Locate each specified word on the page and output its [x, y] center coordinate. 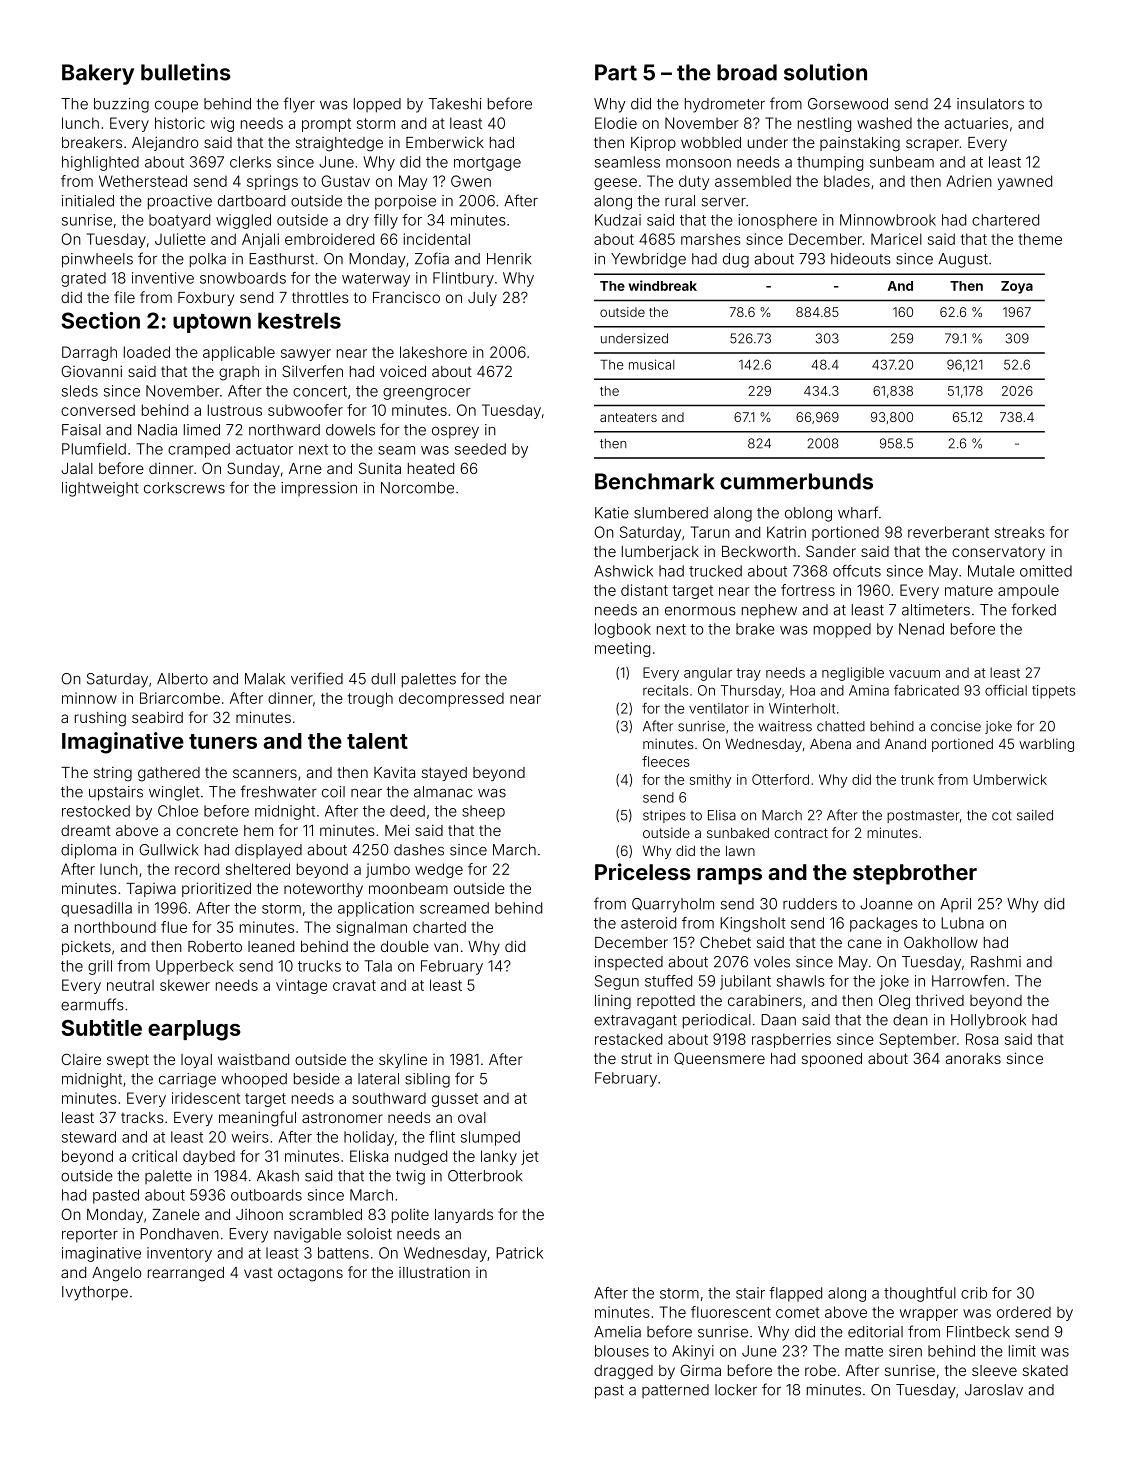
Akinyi [693, 1352]
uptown [212, 323]
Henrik [509, 259]
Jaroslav [994, 1390]
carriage [187, 1080]
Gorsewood [848, 104]
